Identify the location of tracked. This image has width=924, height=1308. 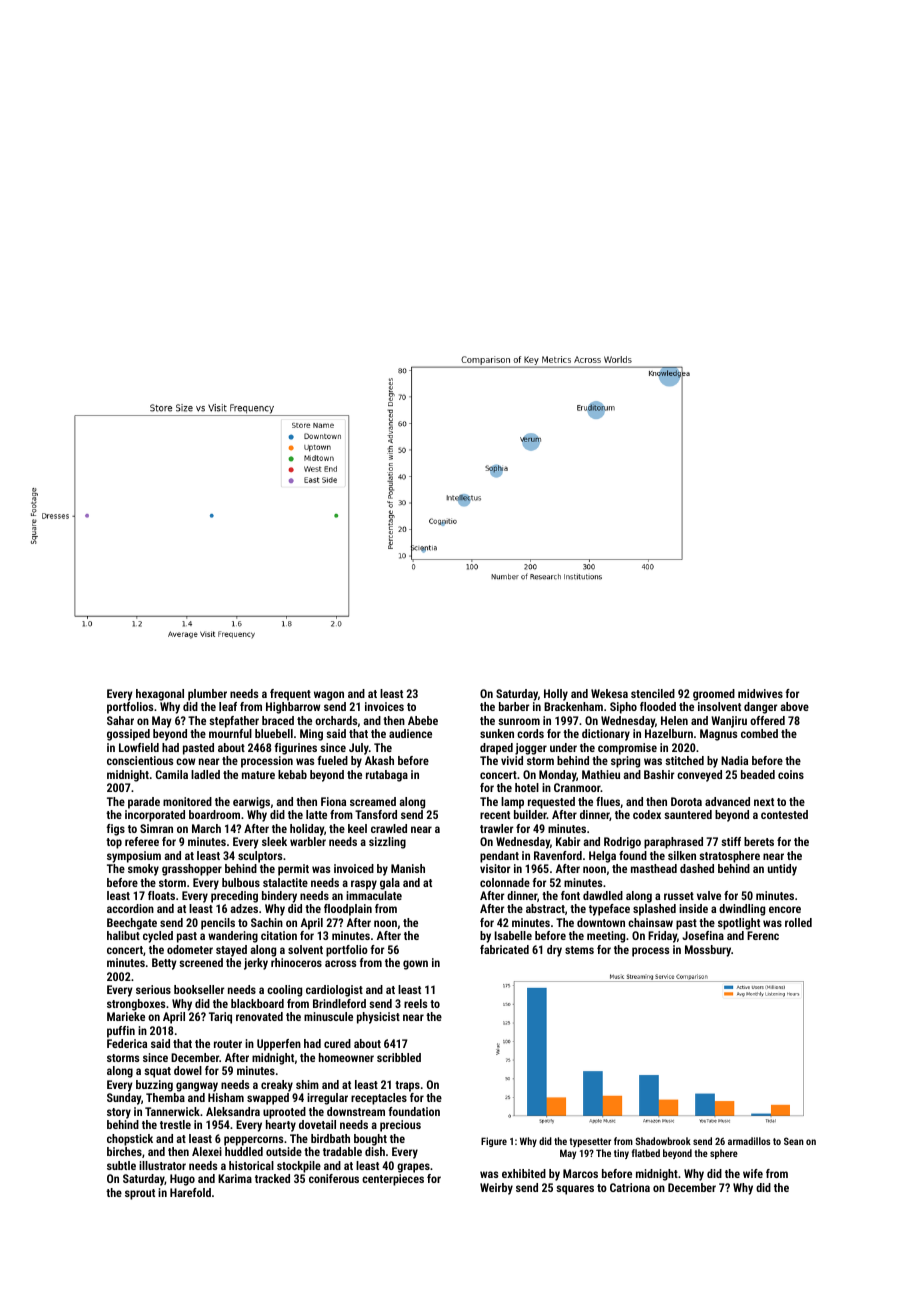
(272, 1178).
